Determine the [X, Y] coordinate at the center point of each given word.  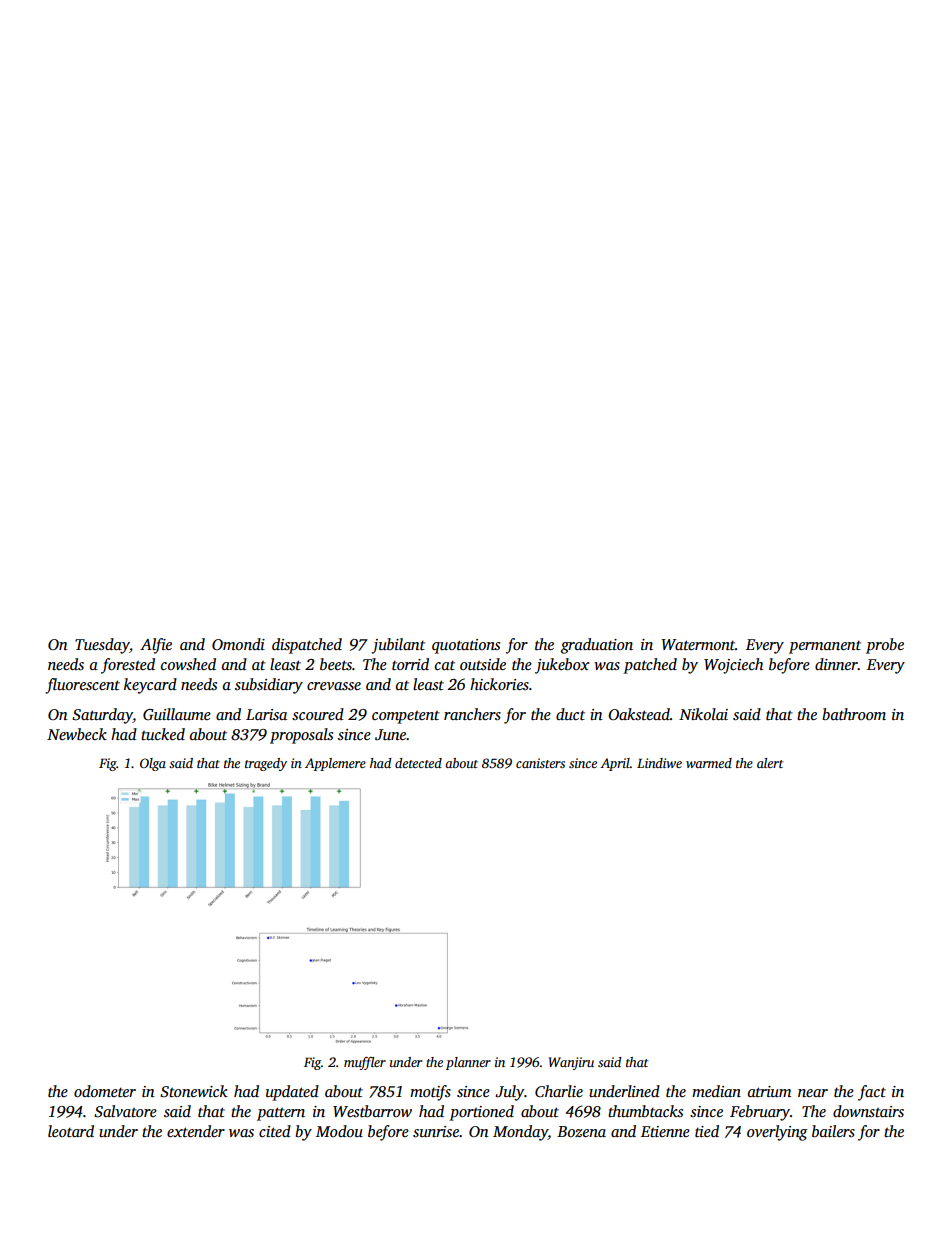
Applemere [335, 764]
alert [770, 763]
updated [292, 1093]
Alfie [156, 646]
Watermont [698, 644]
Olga [153, 764]
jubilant [398, 646]
